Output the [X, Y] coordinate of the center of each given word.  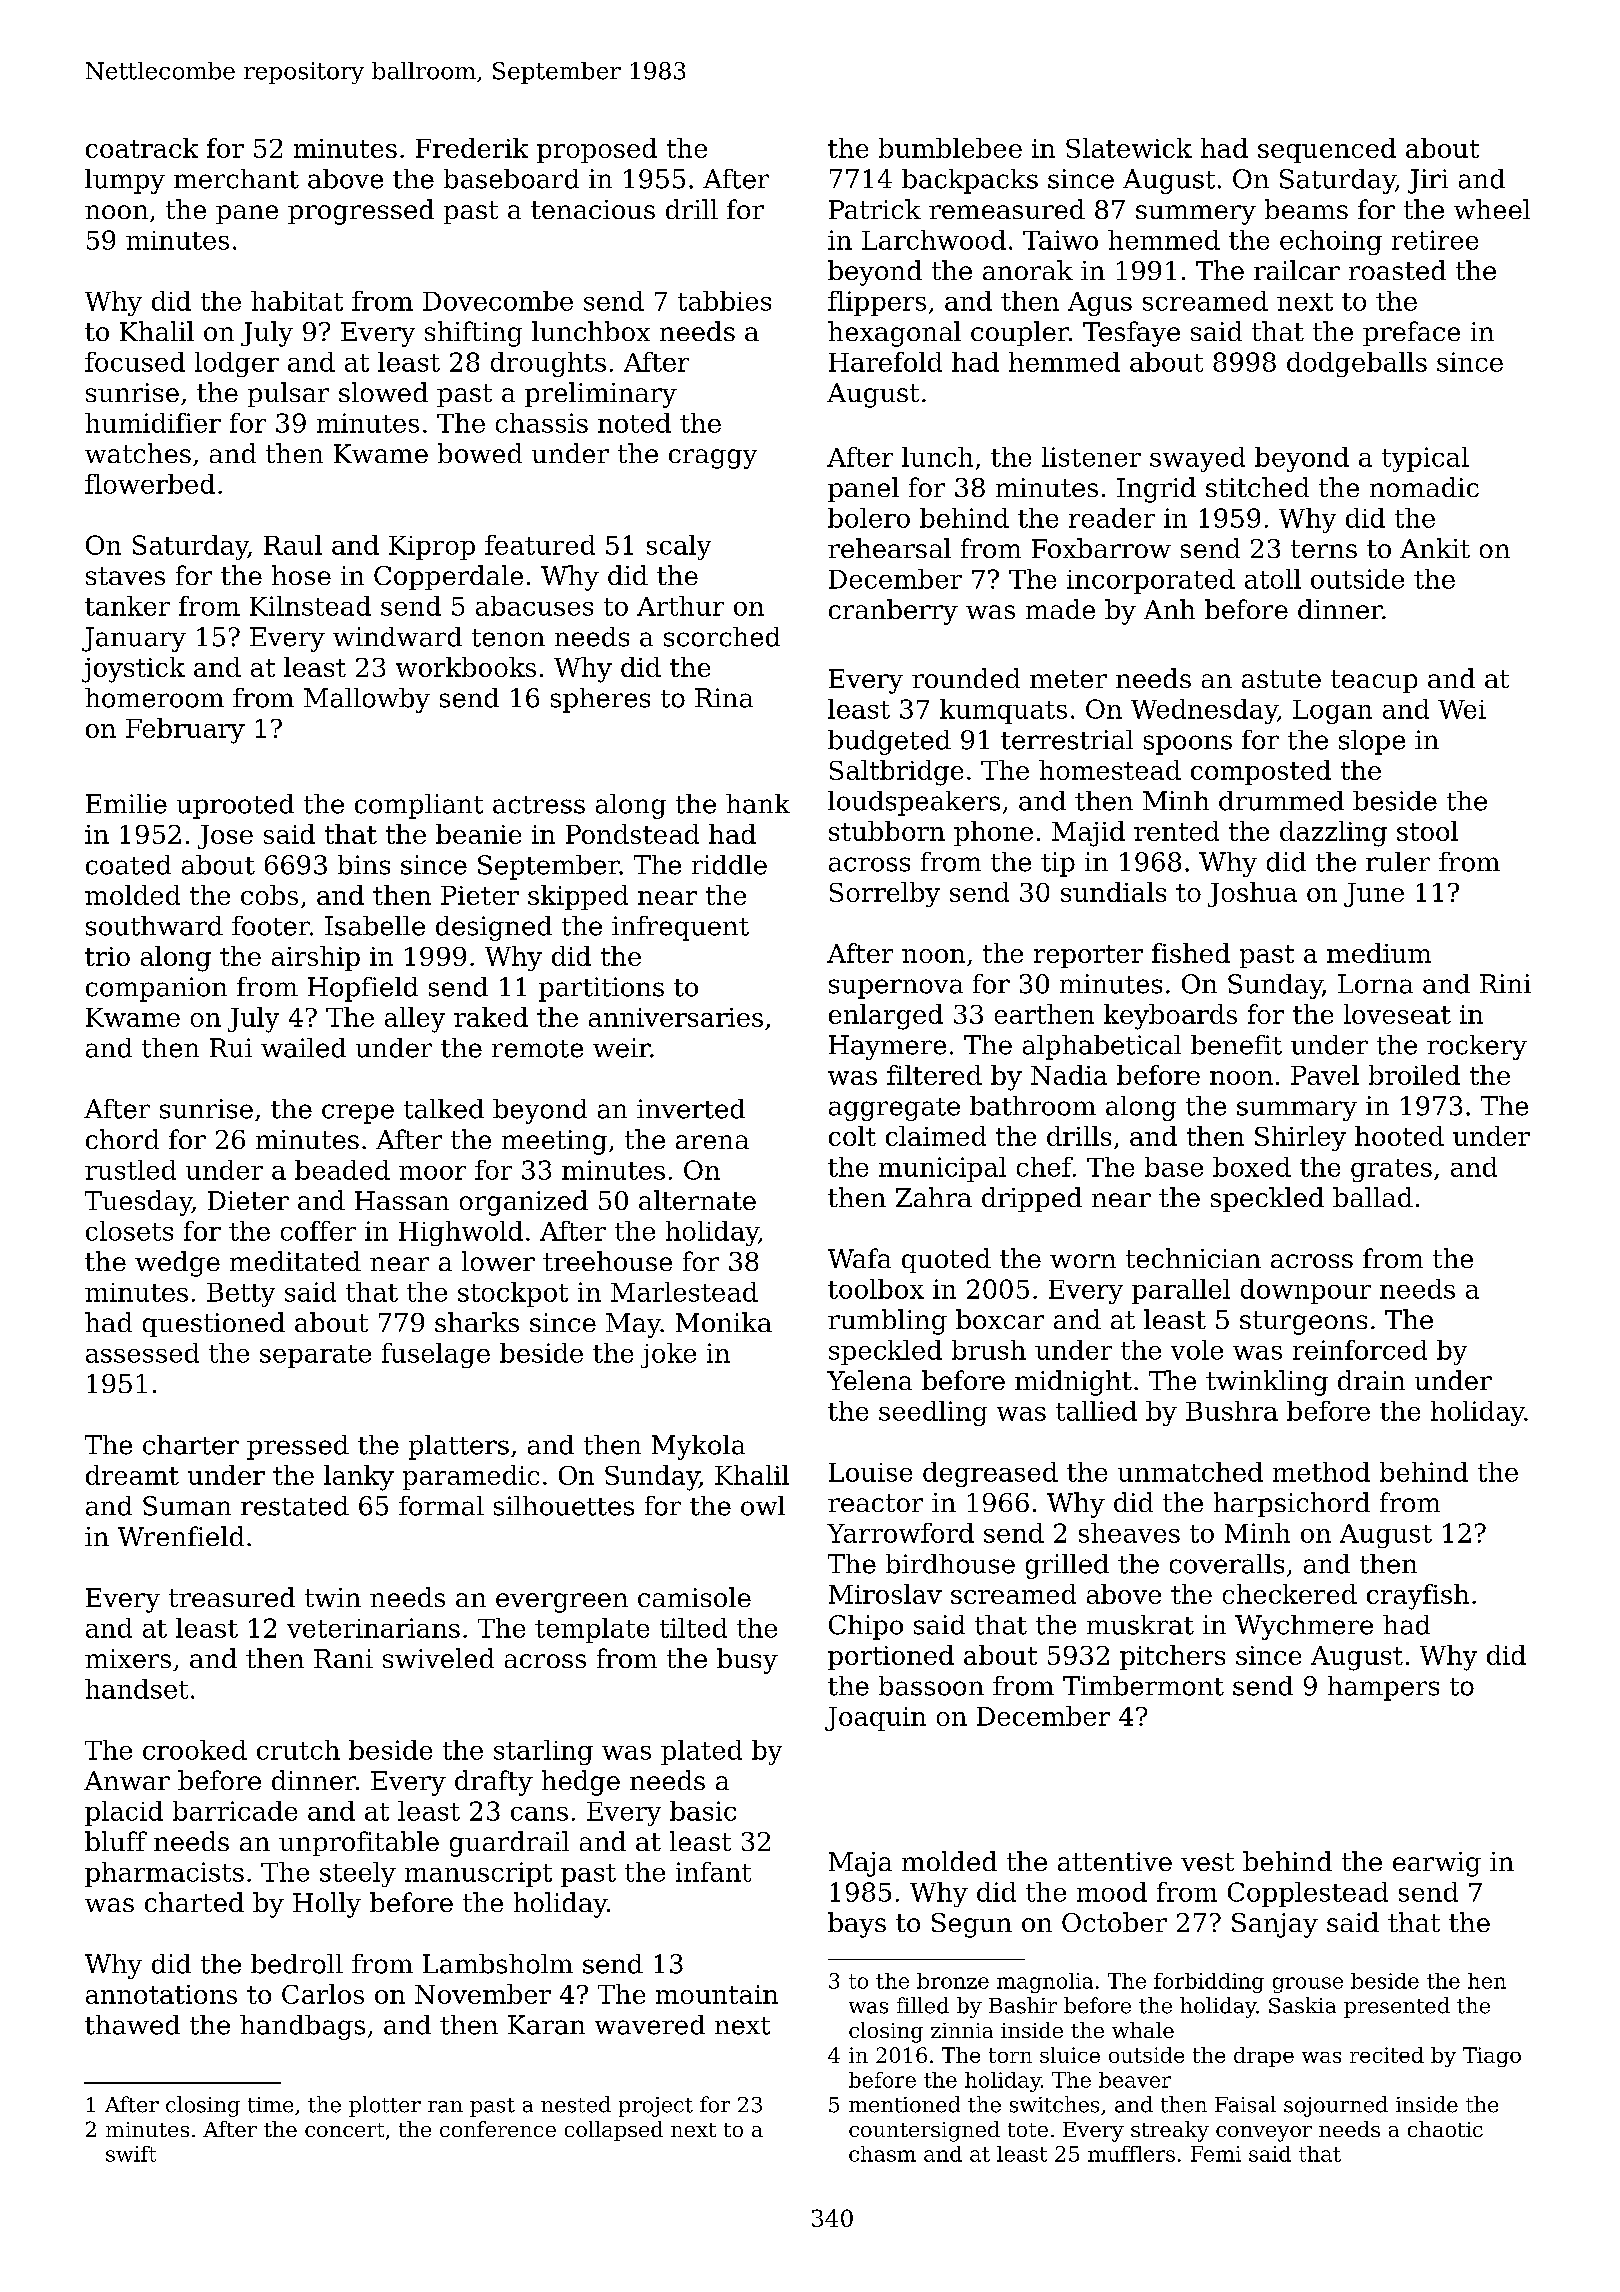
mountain [717, 1994]
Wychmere [1304, 1627]
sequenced [1327, 150]
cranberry [893, 612]
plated [701, 1752]
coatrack [142, 148]
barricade [235, 1811]
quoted [946, 1260]
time [270, 2105]
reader [1112, 518]
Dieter [248, 1200]
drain [1371, 1380]
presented [1397, 2007]
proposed [597, 150]
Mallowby [367, 700]
